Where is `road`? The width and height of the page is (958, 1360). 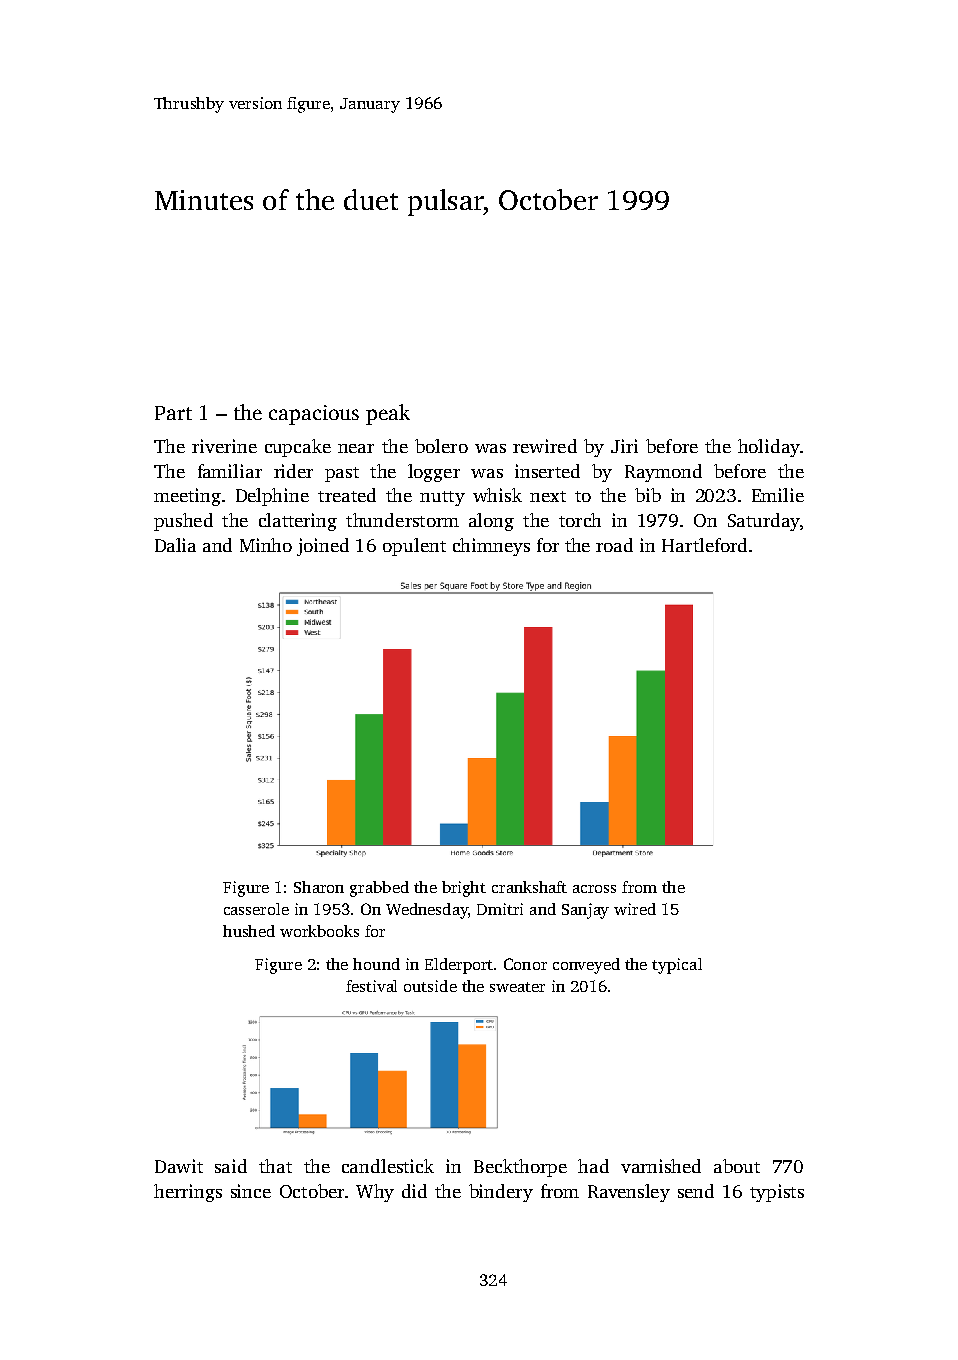
road is located at coordinates (614, 545).
